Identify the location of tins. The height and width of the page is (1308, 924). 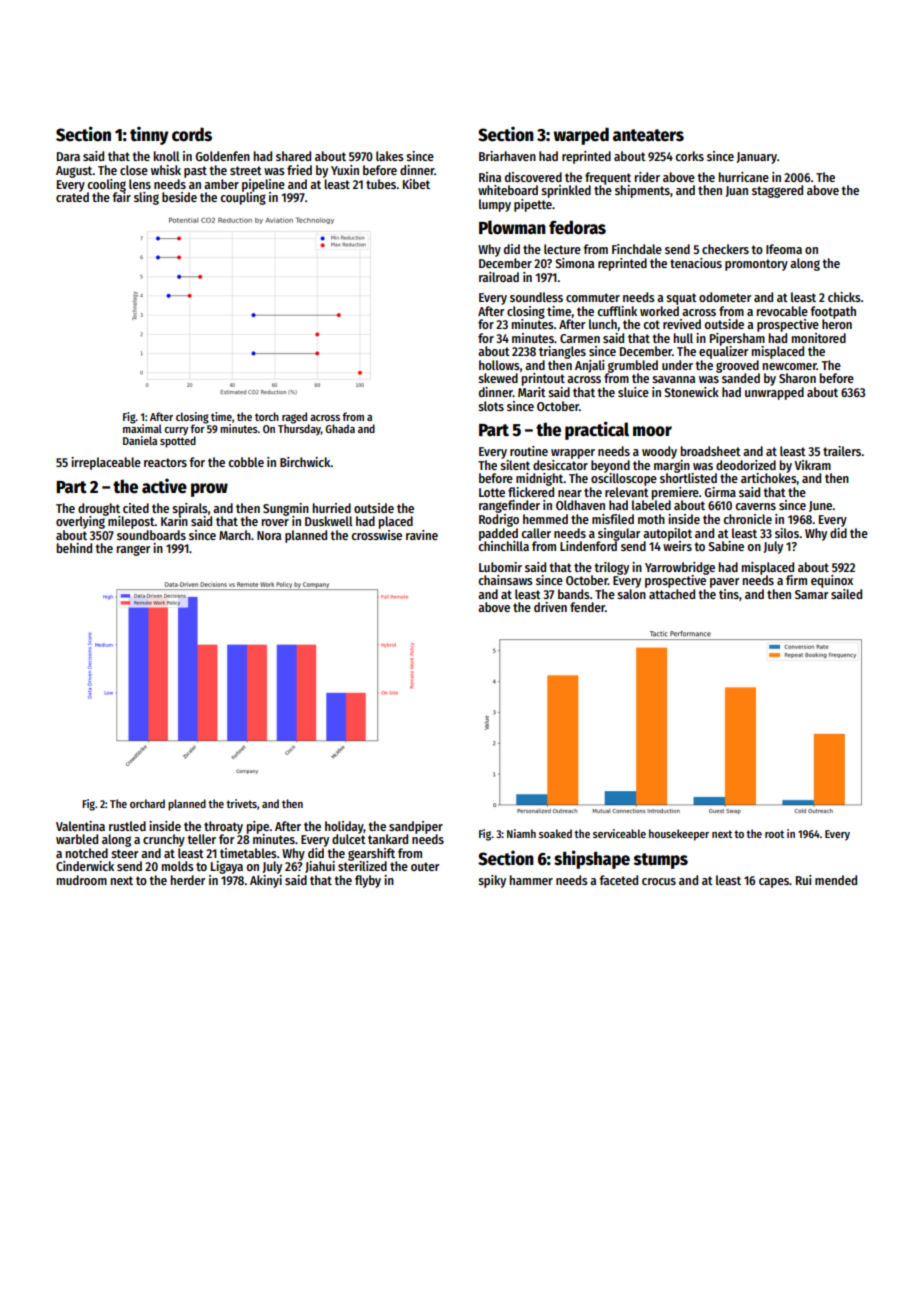
(729, 594).
